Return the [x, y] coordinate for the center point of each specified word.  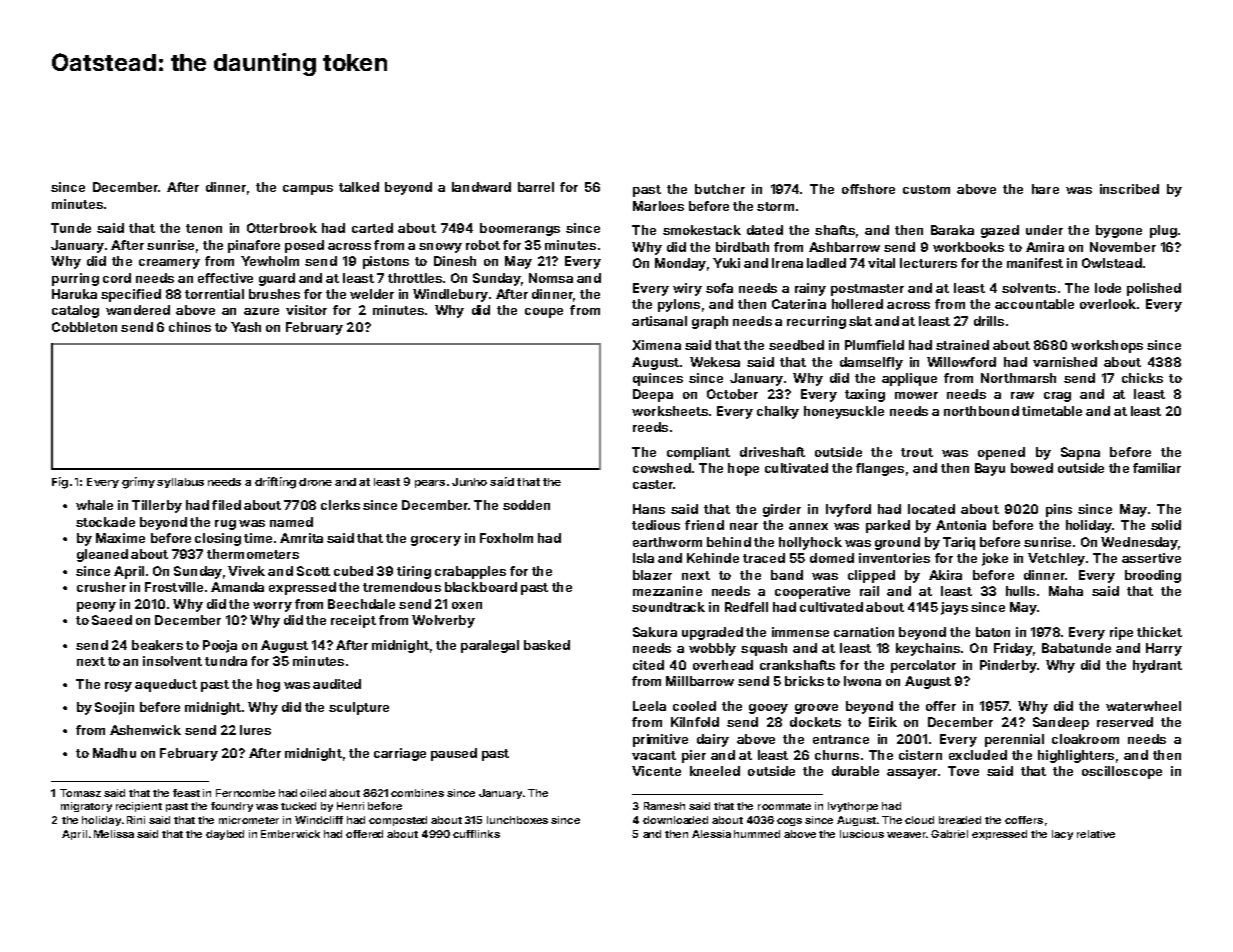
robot [483, 245]
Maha [1066, 591]
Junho [469, 482]
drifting [275, 483]
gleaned [102, 555]
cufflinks [476, 834]
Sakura [655, 632]
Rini [136, 820]
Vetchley [1056, 559]
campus [308, 190]
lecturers [928, 263]
